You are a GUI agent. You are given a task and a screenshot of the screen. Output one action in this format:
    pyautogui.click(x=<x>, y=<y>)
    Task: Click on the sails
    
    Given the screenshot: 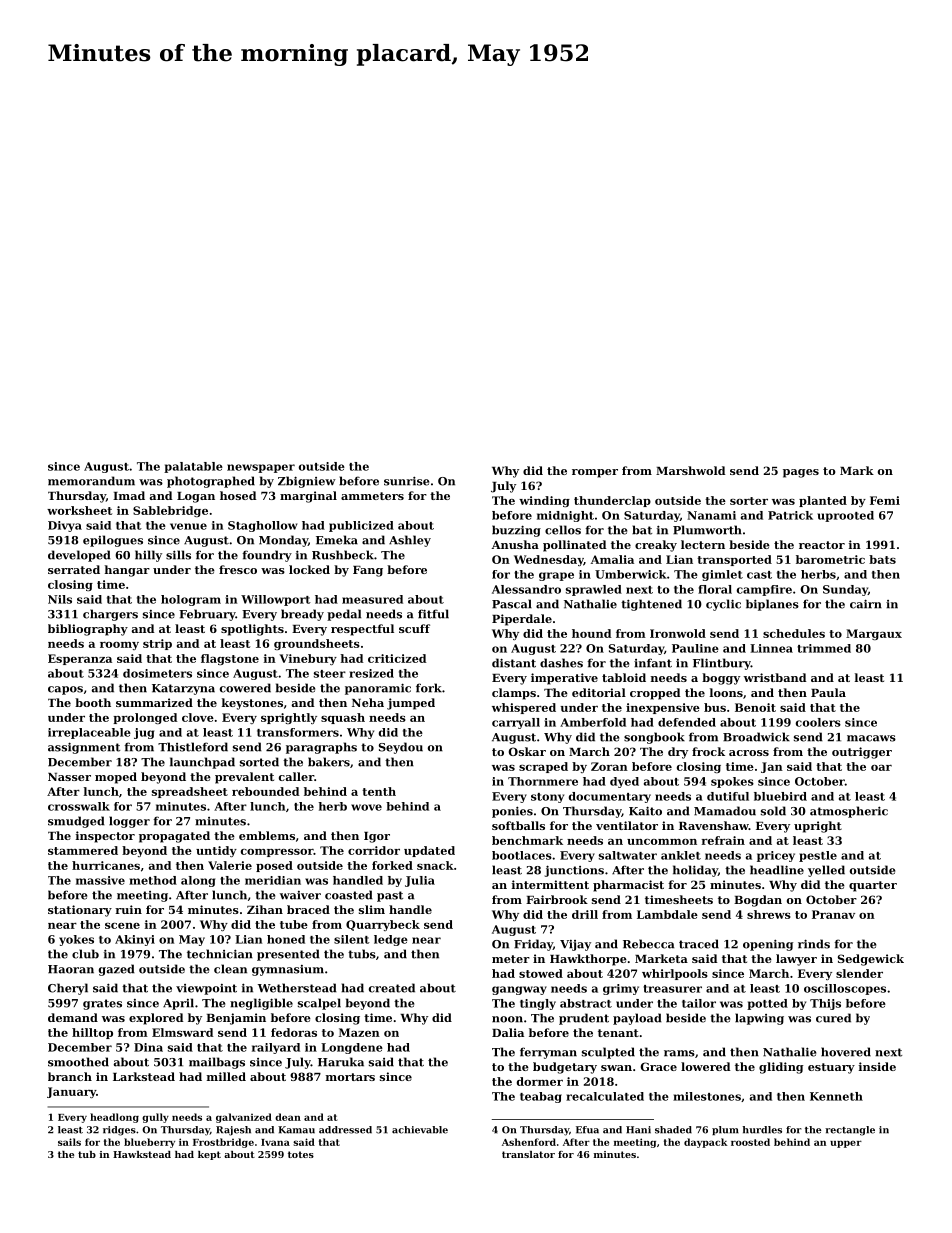 What is the action you would take?
    pyautogui.click(x=69, y=1142)
